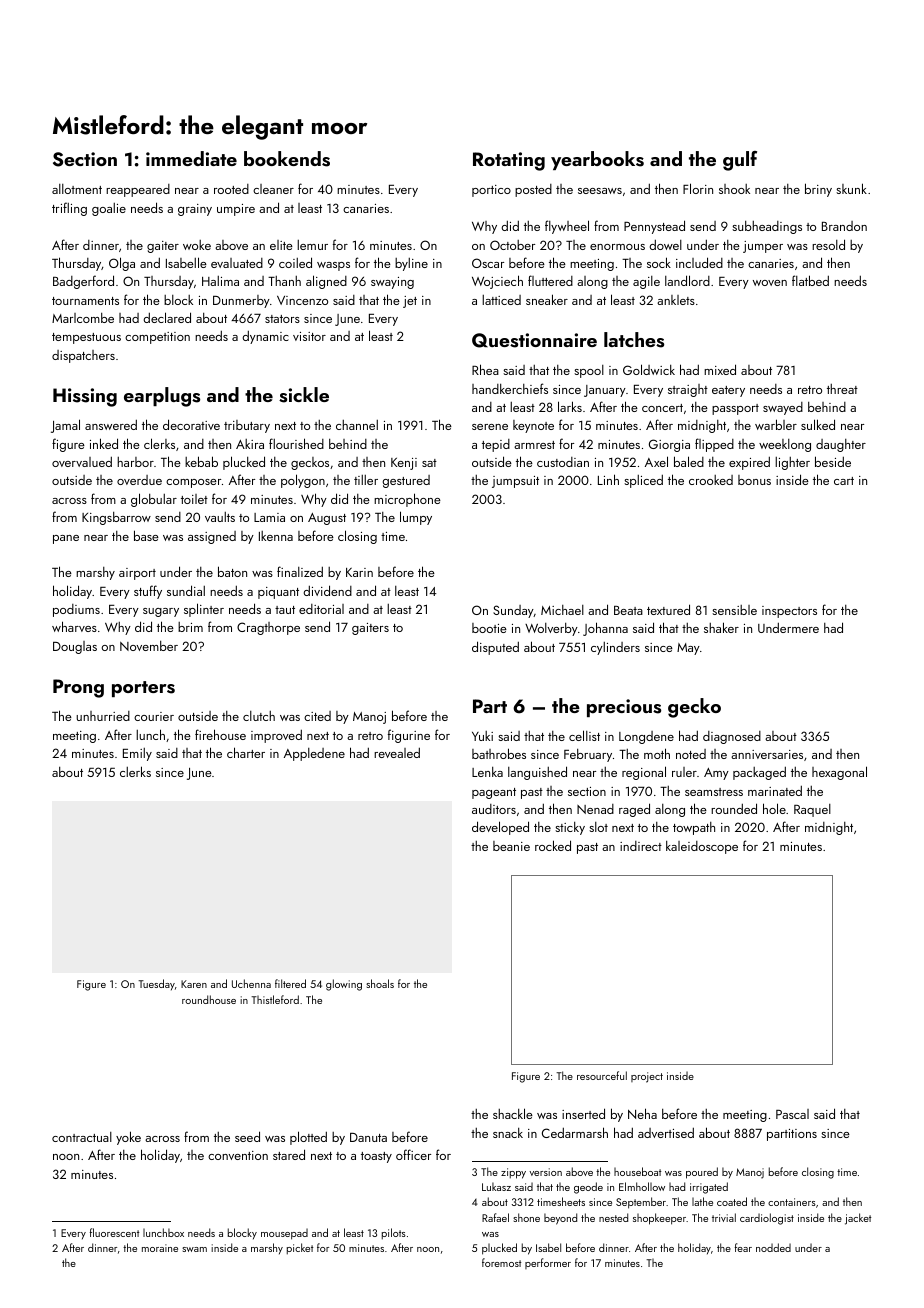 The width and height of the screenshot is (924, 1308). I want to click on polygon, so click(303, 481).
